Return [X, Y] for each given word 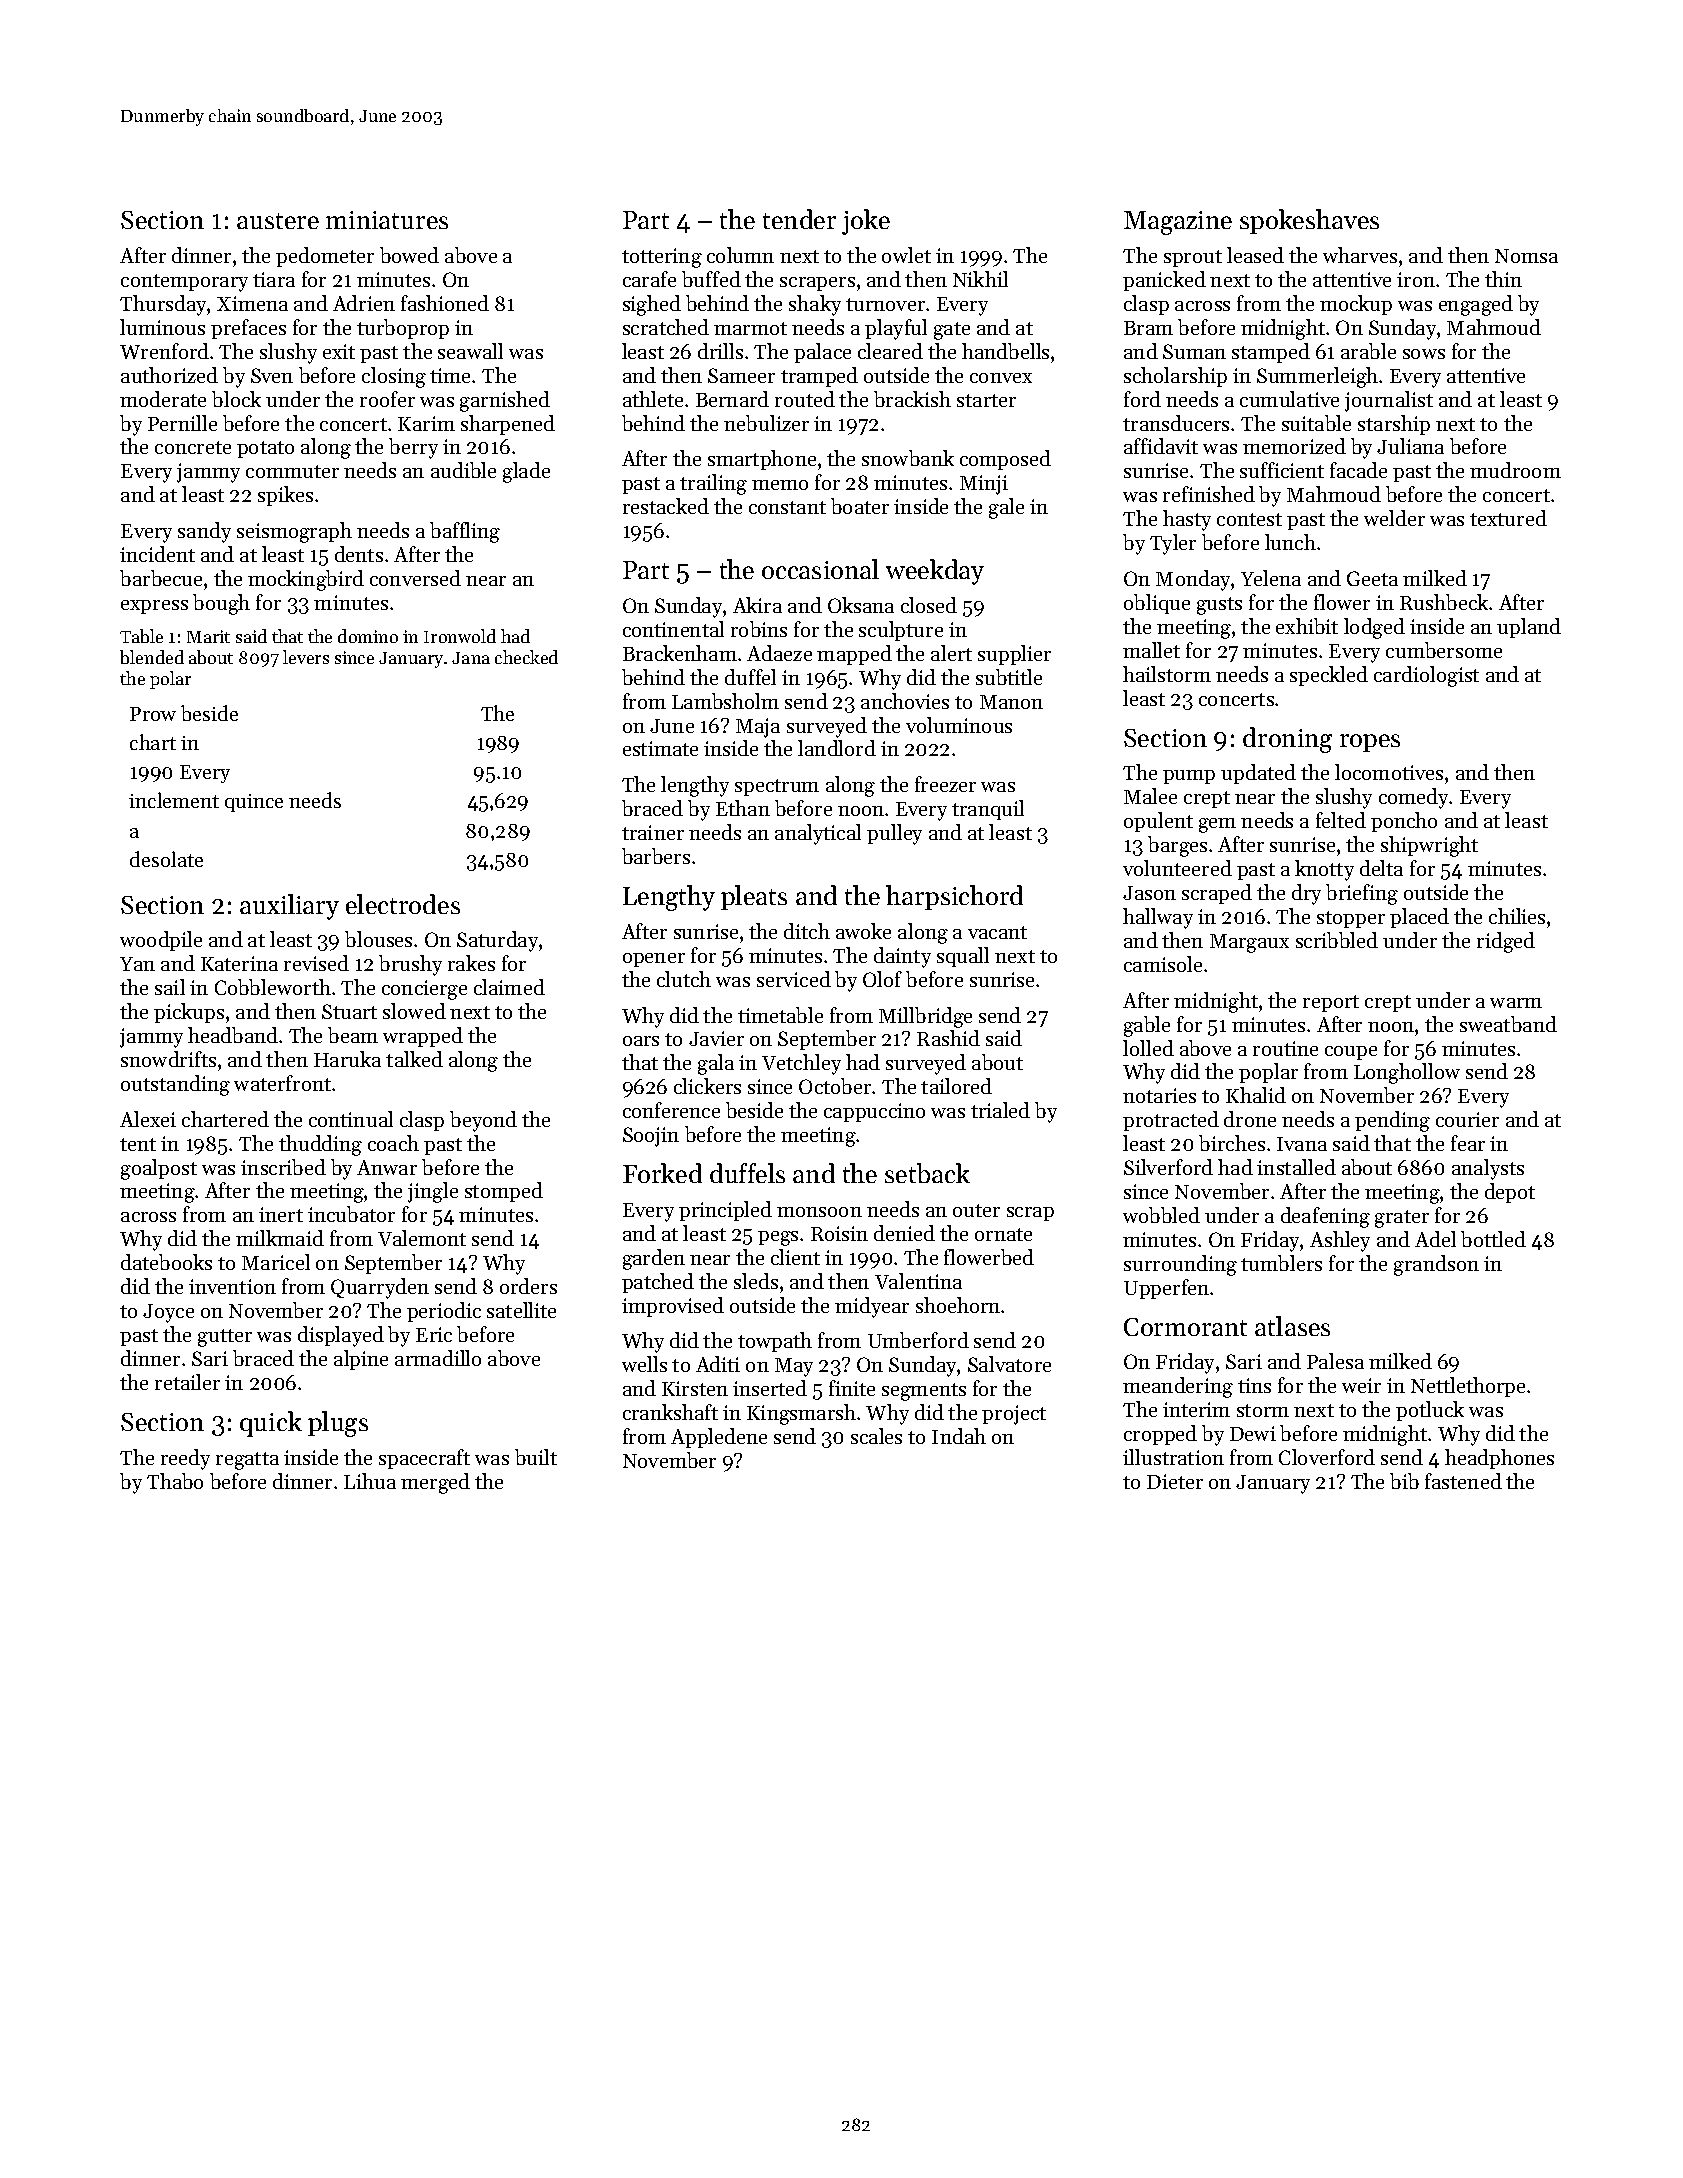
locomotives [1389, 772]
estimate [660, 748]
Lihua [370, 1481]
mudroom [1515, 470]
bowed [409, 255]
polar [170, 680]
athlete [653, 399]
